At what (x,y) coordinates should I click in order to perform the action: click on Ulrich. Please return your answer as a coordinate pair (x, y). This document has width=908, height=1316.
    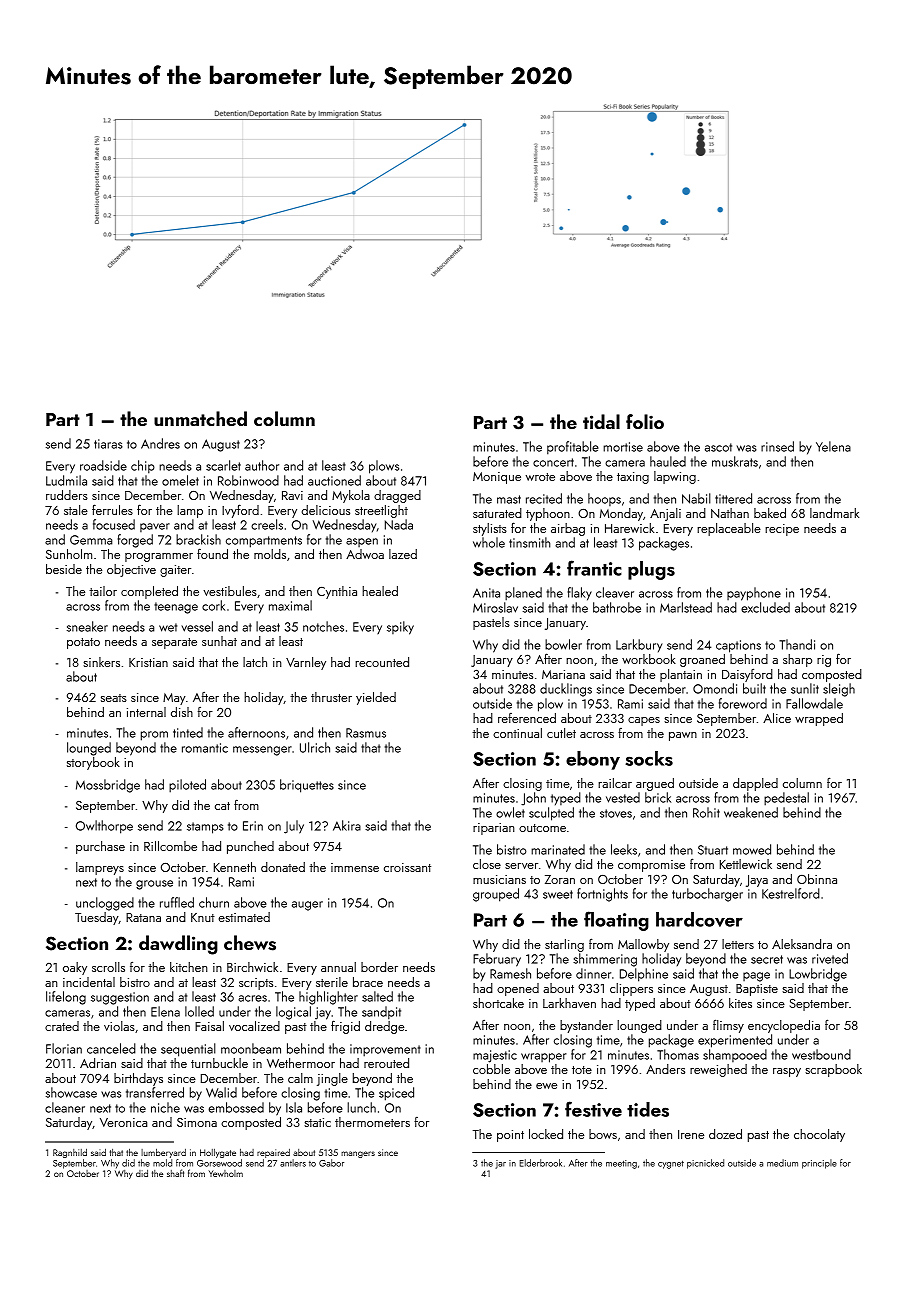
    Looking at the image, I should click on (315, 747).
